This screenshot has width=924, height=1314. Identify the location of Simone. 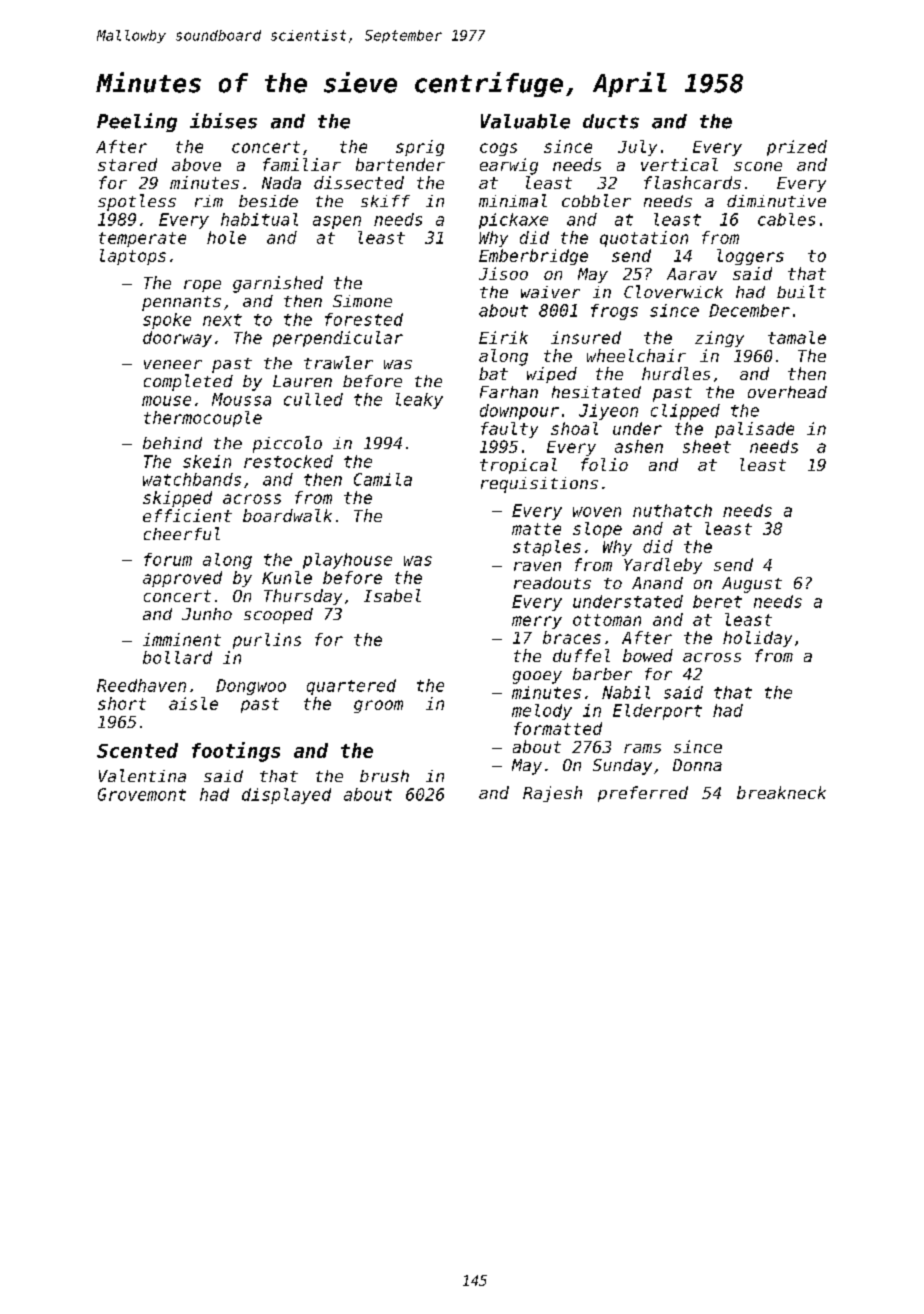
(362, 301).
